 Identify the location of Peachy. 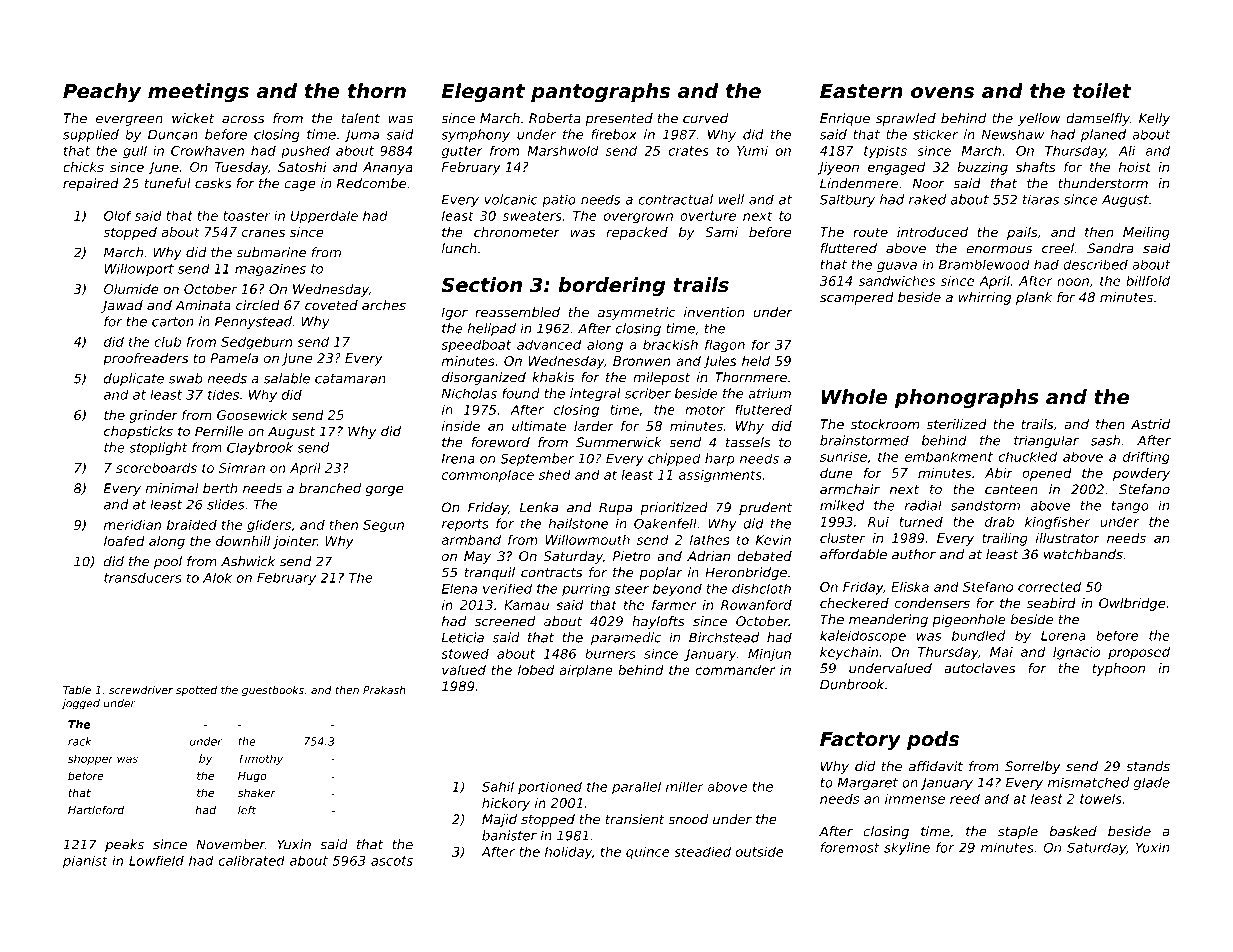
(102, 92).
